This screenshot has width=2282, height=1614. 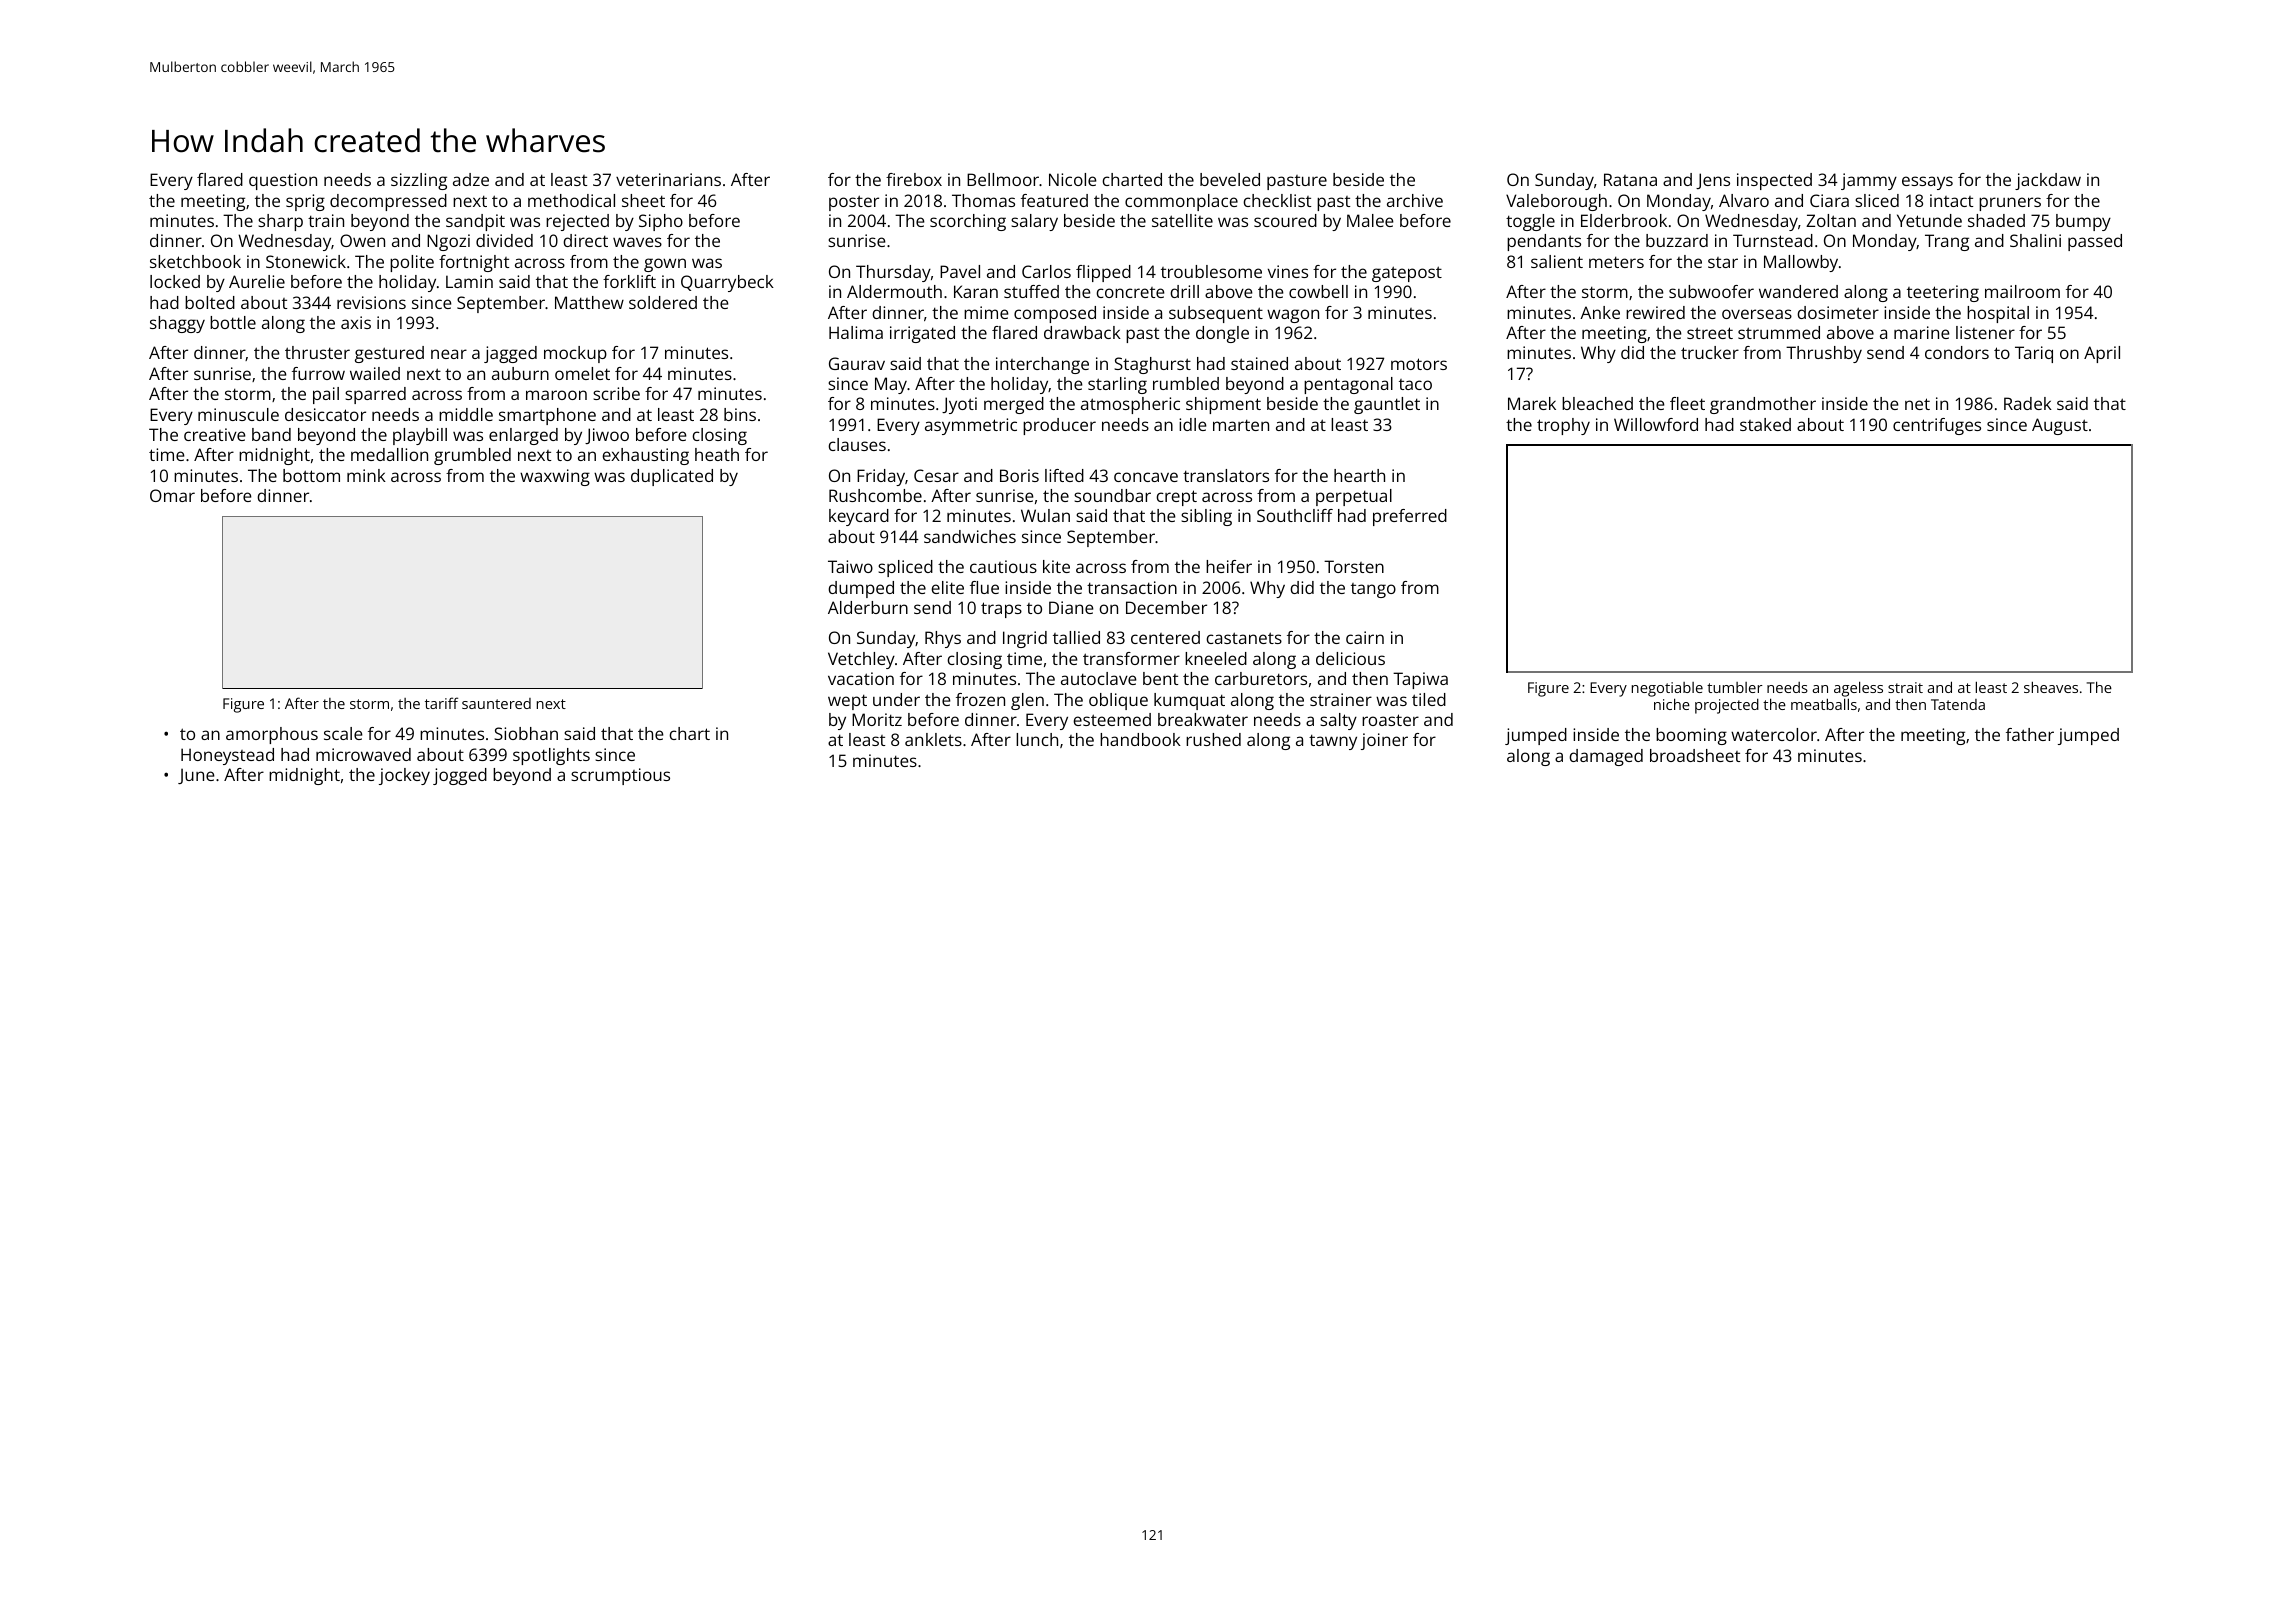 I want to click on sheaves, so click(x=2051, y=687).
